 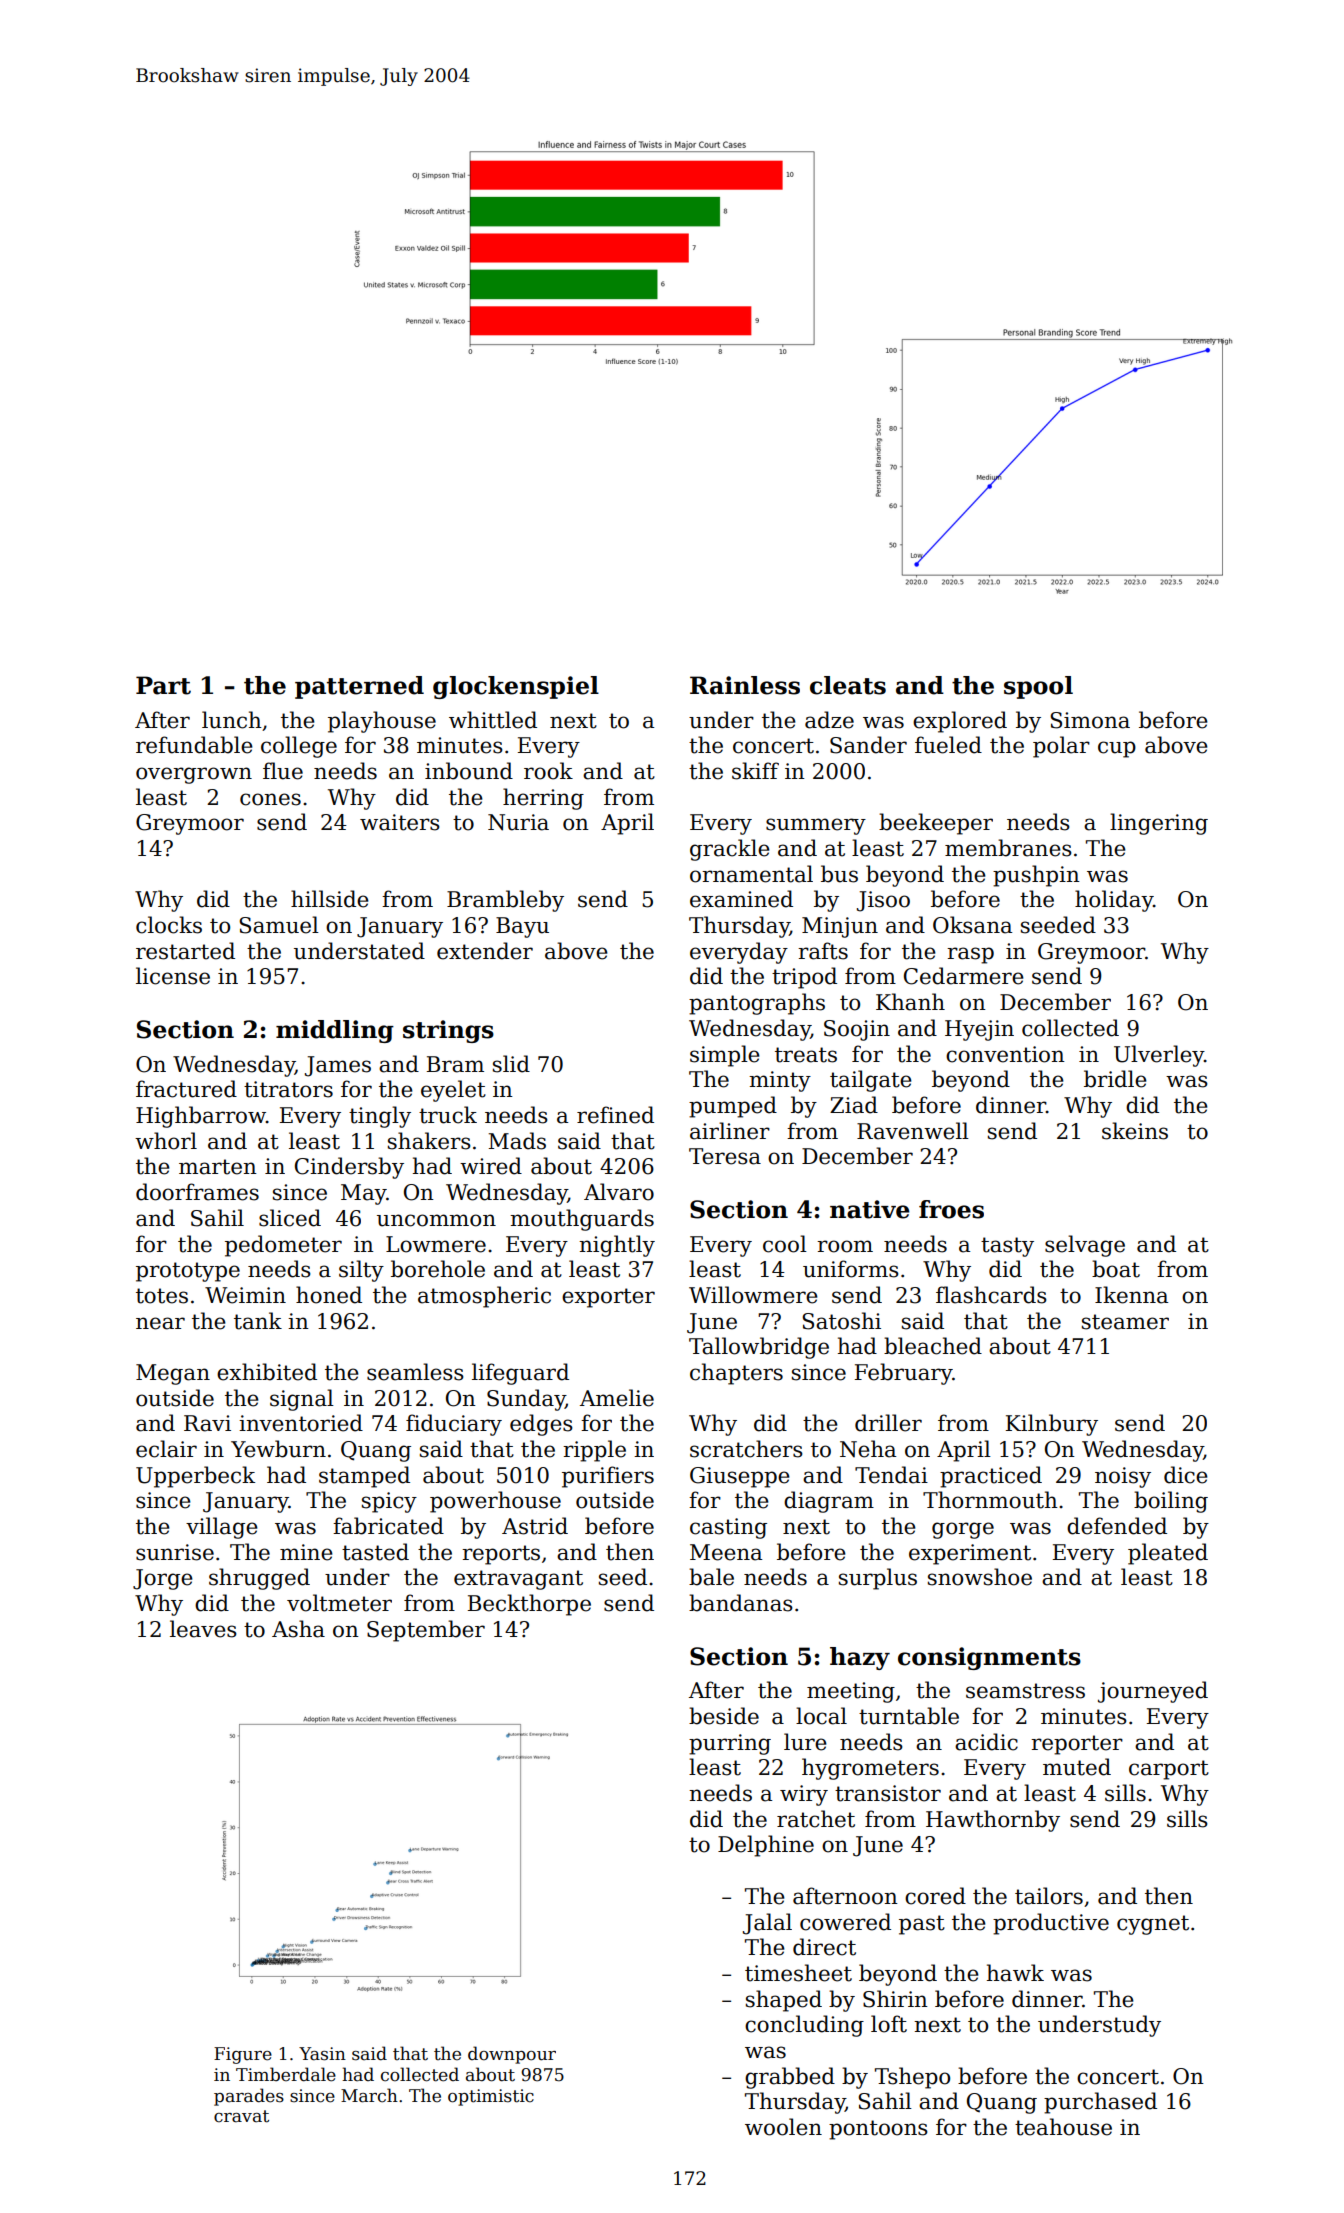 What do you see at coordinates (854, 1105) in the document?
I see `Ziad` at bounding box center [854, 1105].
